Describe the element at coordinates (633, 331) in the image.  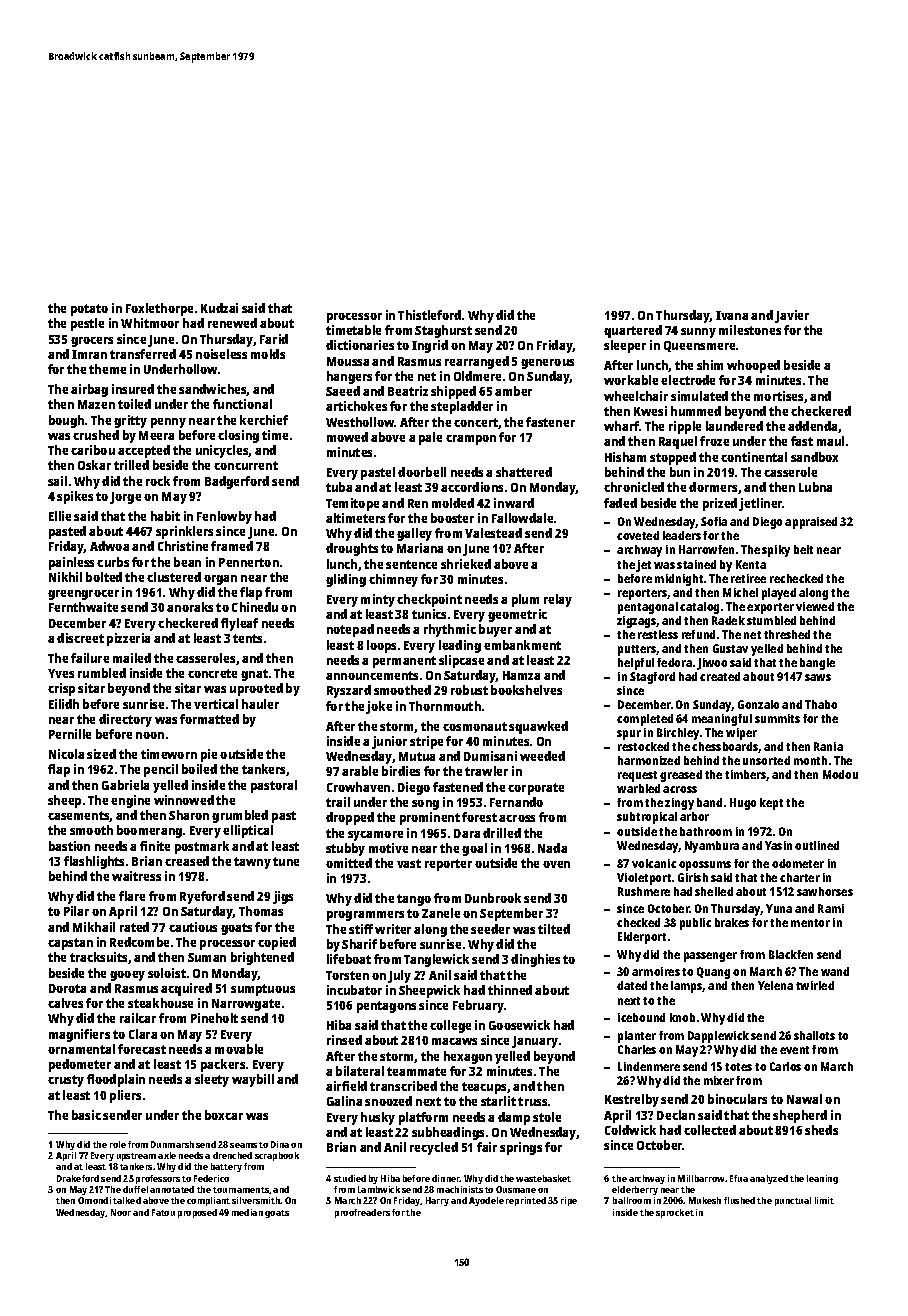
I see `quartered` at that location.
